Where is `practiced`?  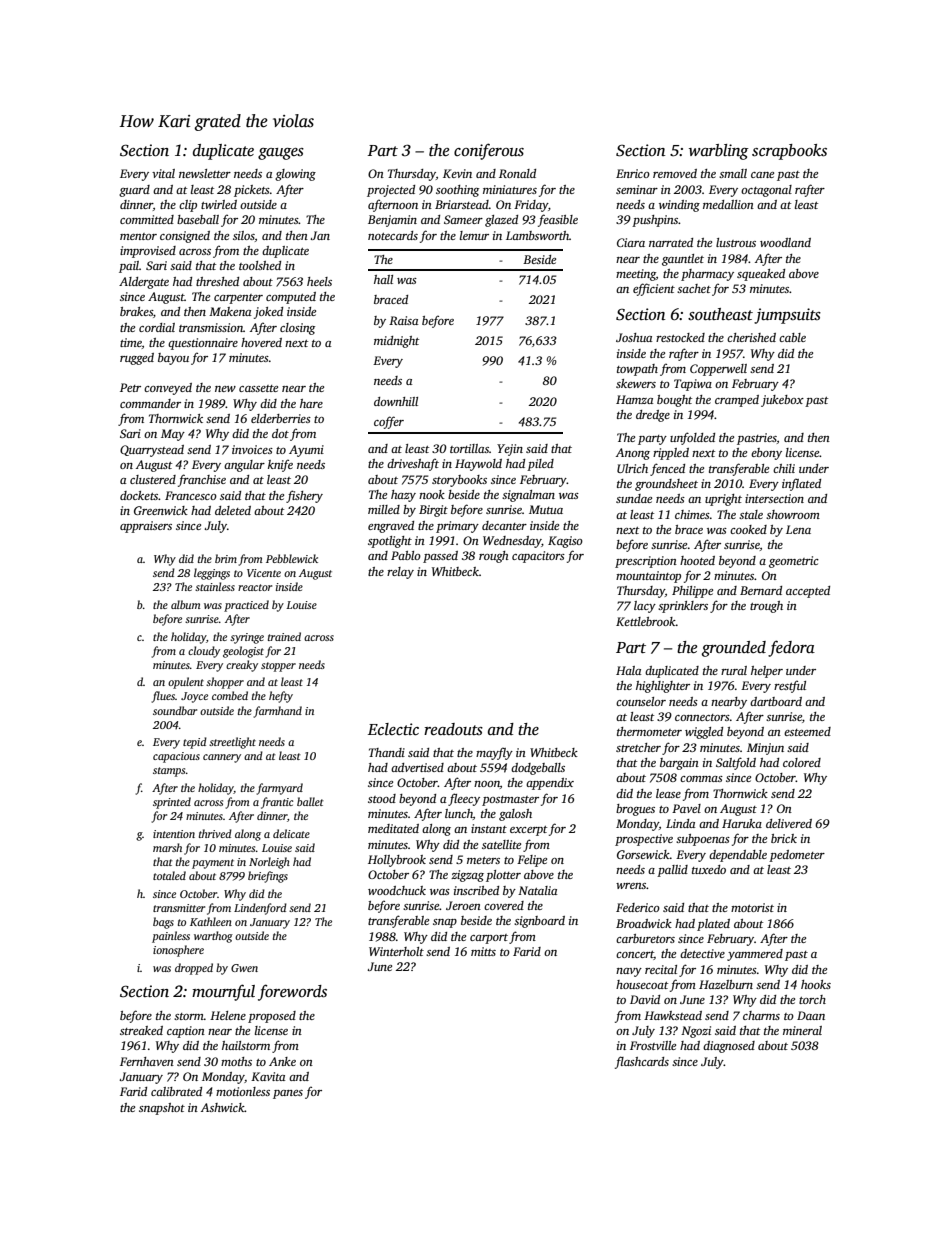 practiced is located at coordinates (246, 606).
